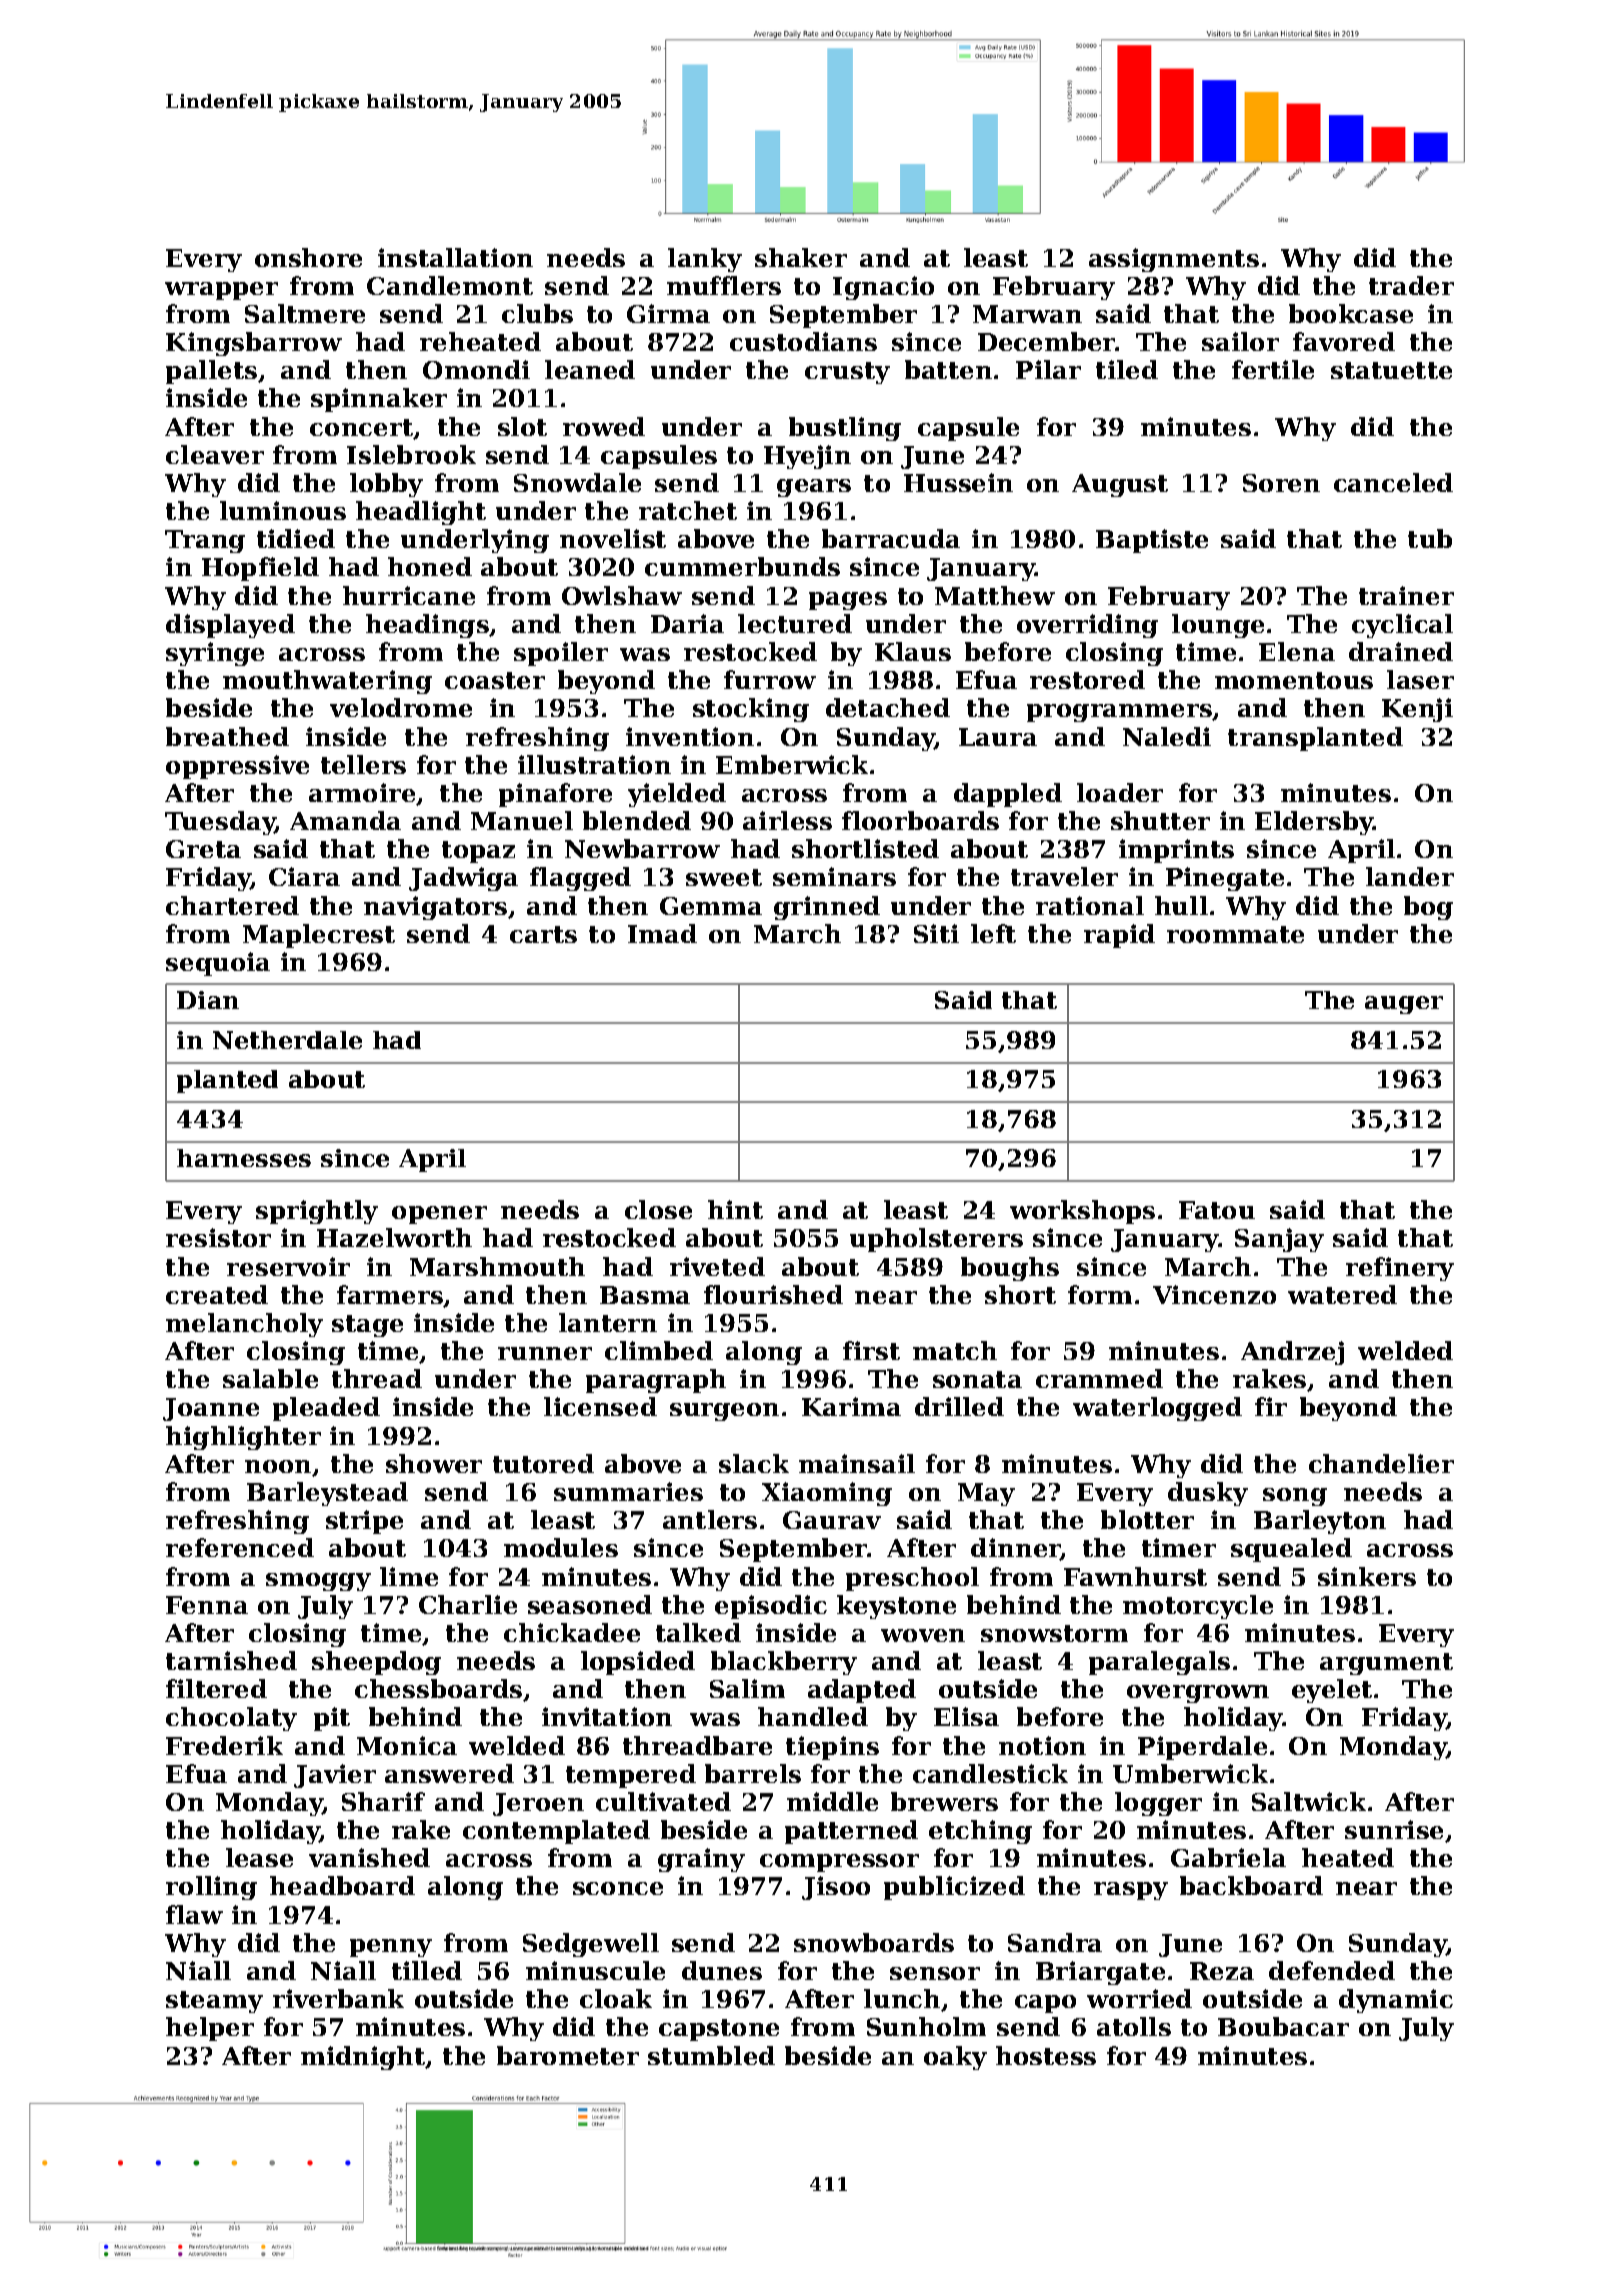 This screenshot has height=2292, width=1620. I want to click on Gemma, so click(711, 906).
